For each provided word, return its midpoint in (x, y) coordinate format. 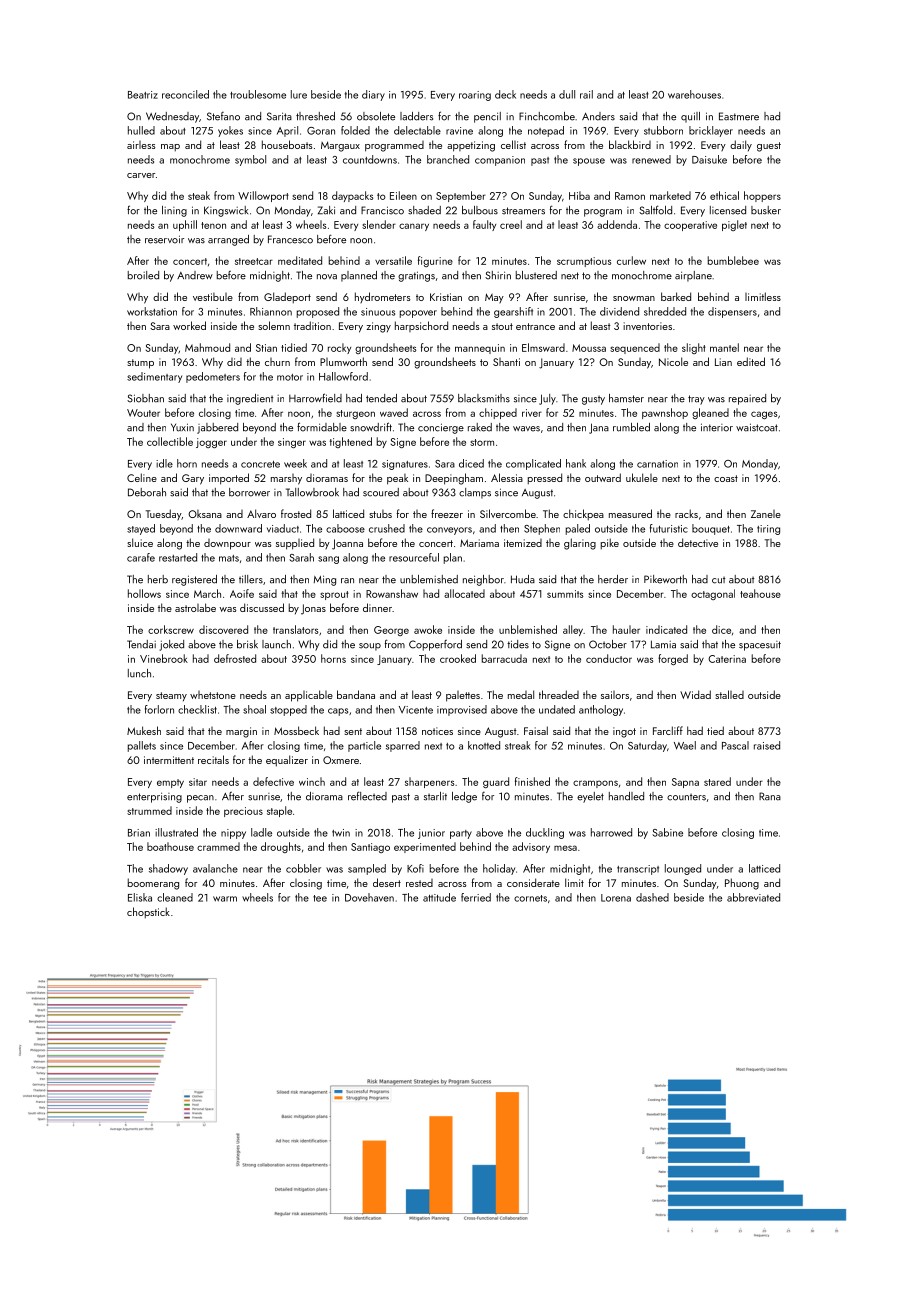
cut (718, 580)
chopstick (148, 912)
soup (370, 647)
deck (505, 94)
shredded (665, 311)
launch (276, 644)
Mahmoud (207, 347)
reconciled (185, 94)
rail (586, 94)
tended (381, 398)
